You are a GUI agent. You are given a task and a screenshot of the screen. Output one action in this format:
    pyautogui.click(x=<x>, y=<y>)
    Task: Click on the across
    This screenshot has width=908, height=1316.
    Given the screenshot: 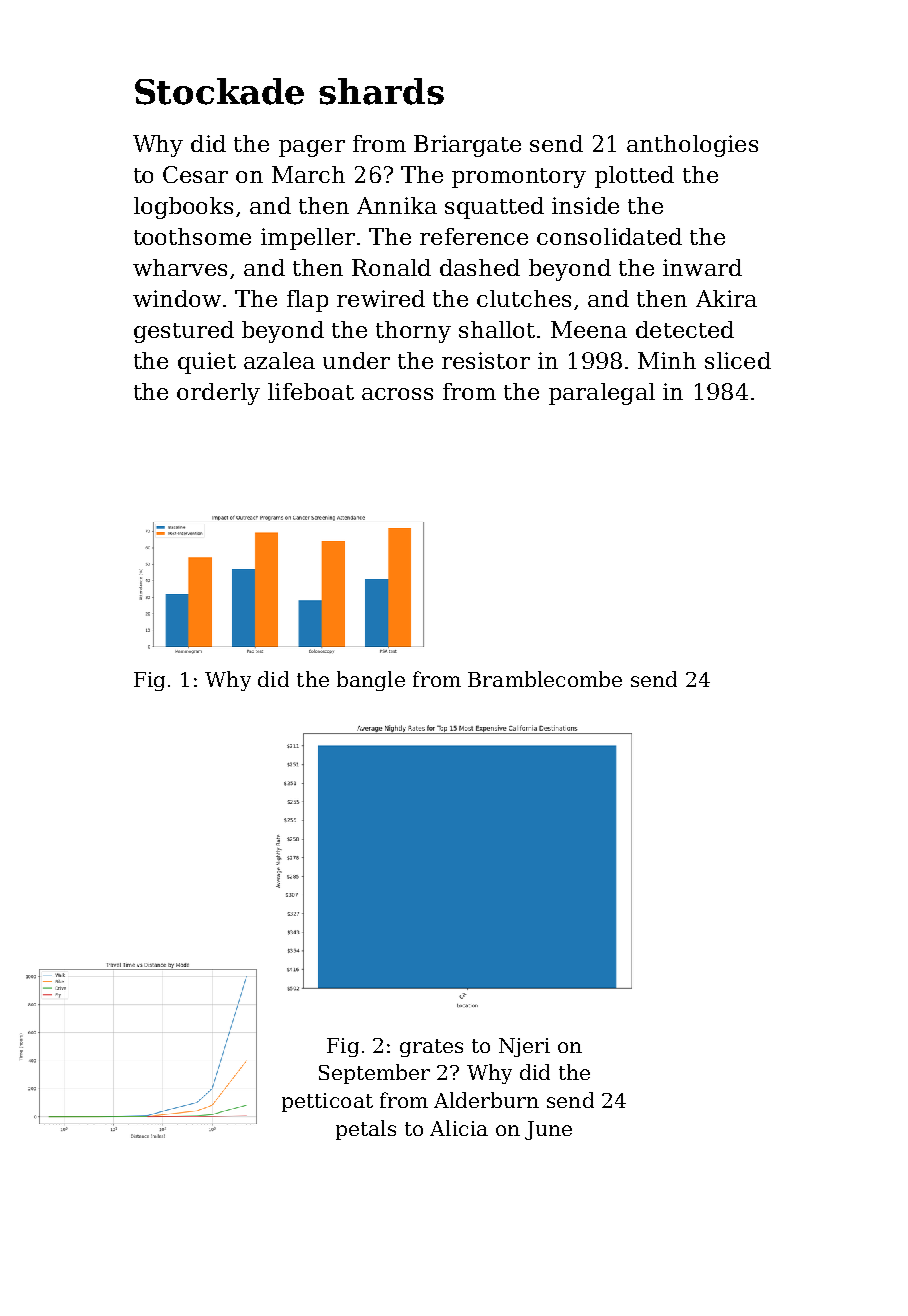 What is the action you would take?
    pyautogui.click(x=397, y=394)
